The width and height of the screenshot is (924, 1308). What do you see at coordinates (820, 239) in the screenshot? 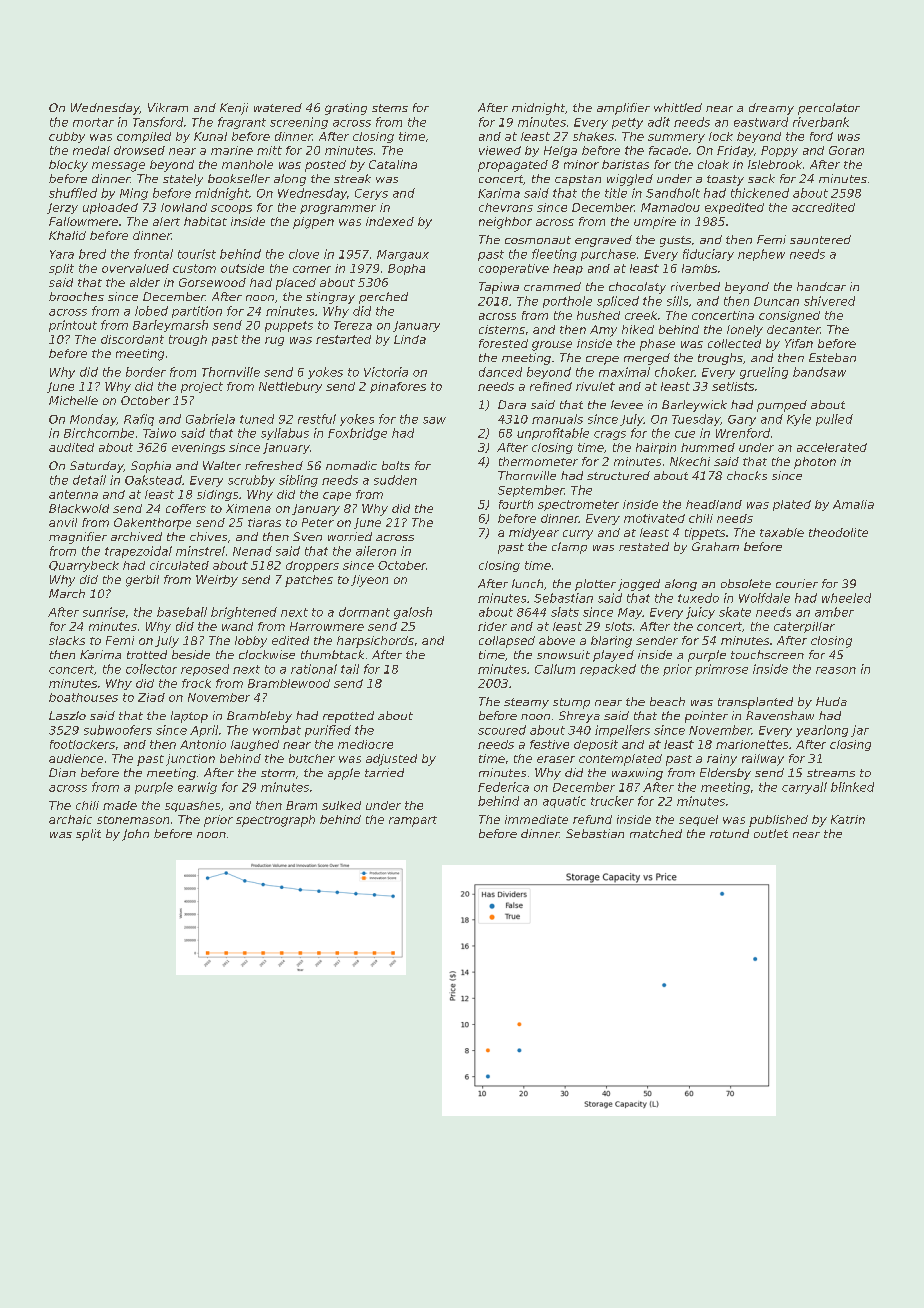
I see `sauntered` at bounding box center [820, 239].
